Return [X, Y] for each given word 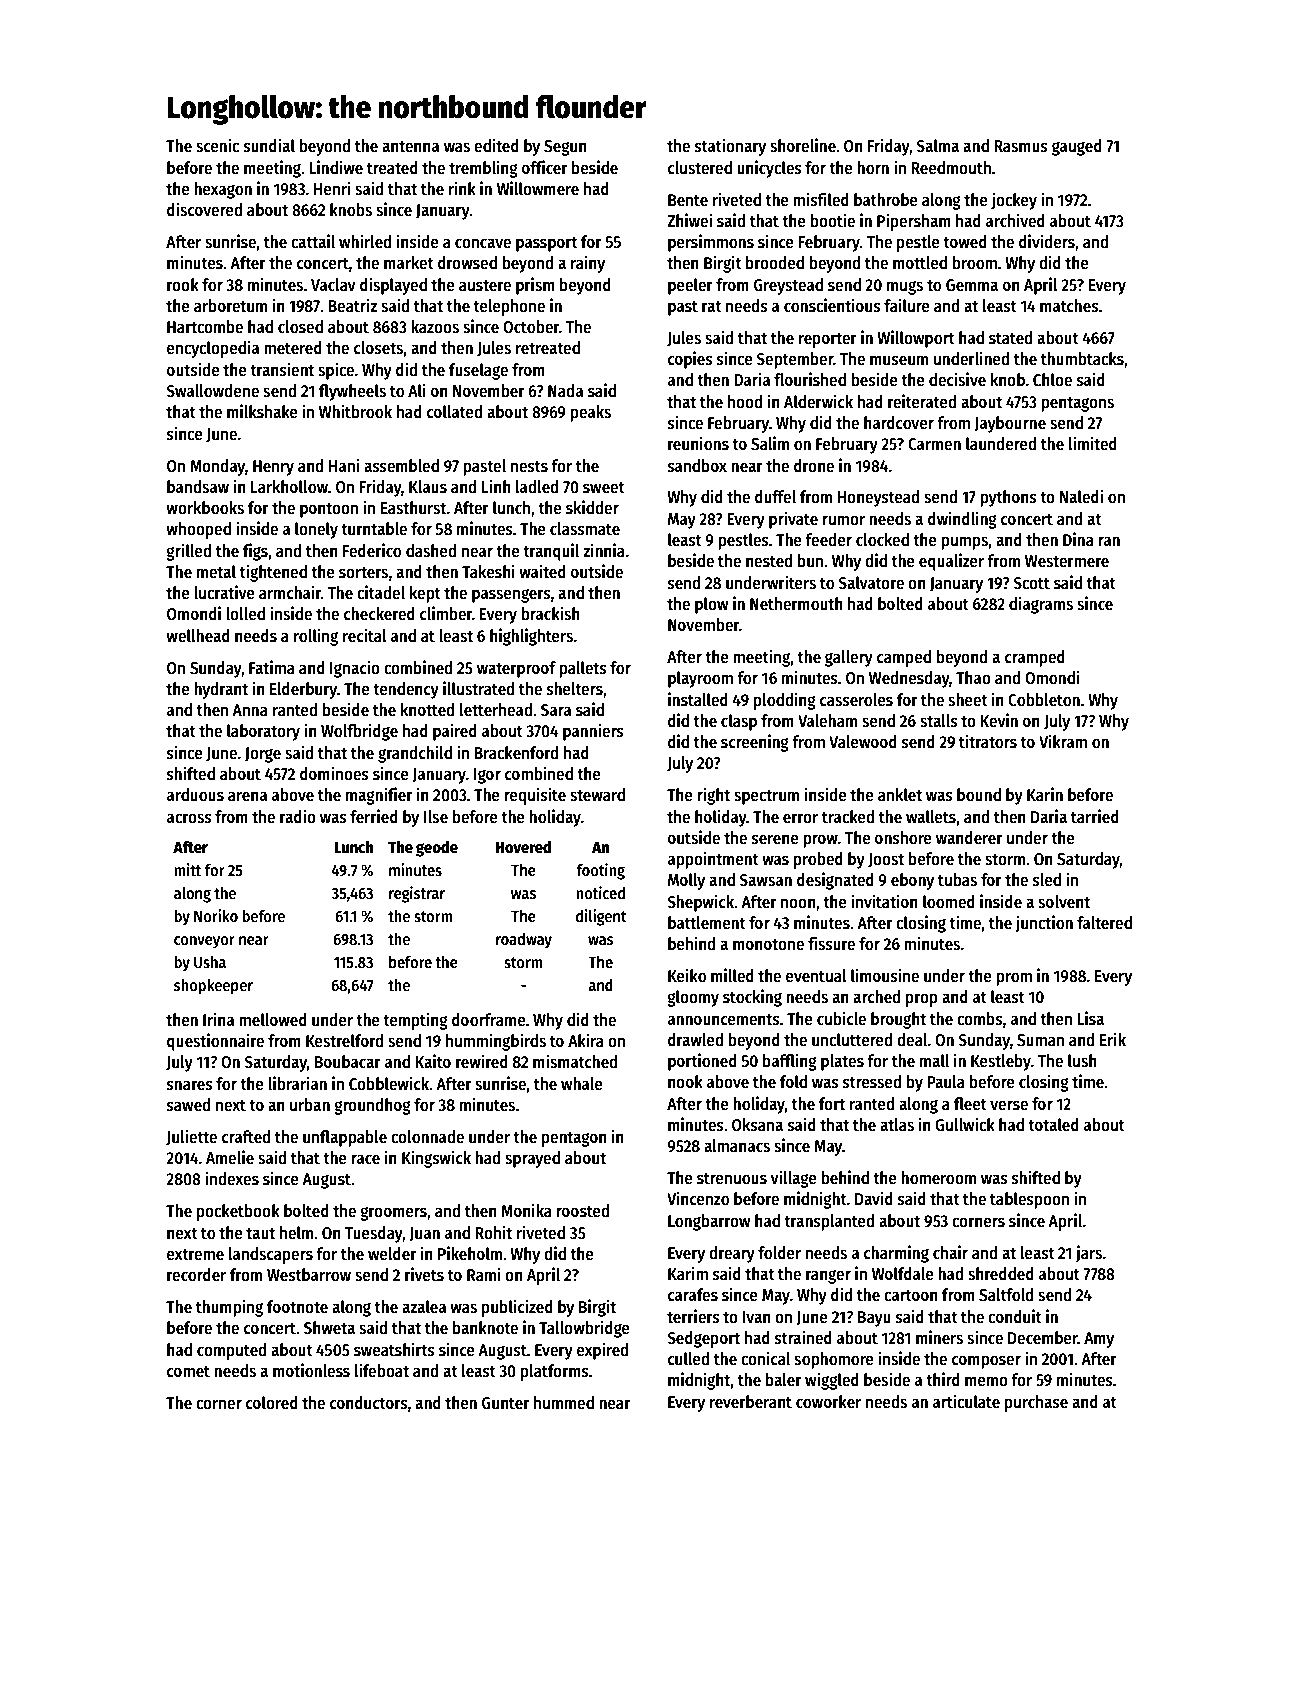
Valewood [863, 741]
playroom [700, 679]
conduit [1015, 1316]
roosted [582, 1211]
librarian [297, 1083]
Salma [937, 146]
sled [1047, 880]
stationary [730, 147]
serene [775, 839]
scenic [217, 145]
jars [1089, 1254]
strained [803, 1337]
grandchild [415, 754]
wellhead [198, 636]
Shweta [329, 1328]
